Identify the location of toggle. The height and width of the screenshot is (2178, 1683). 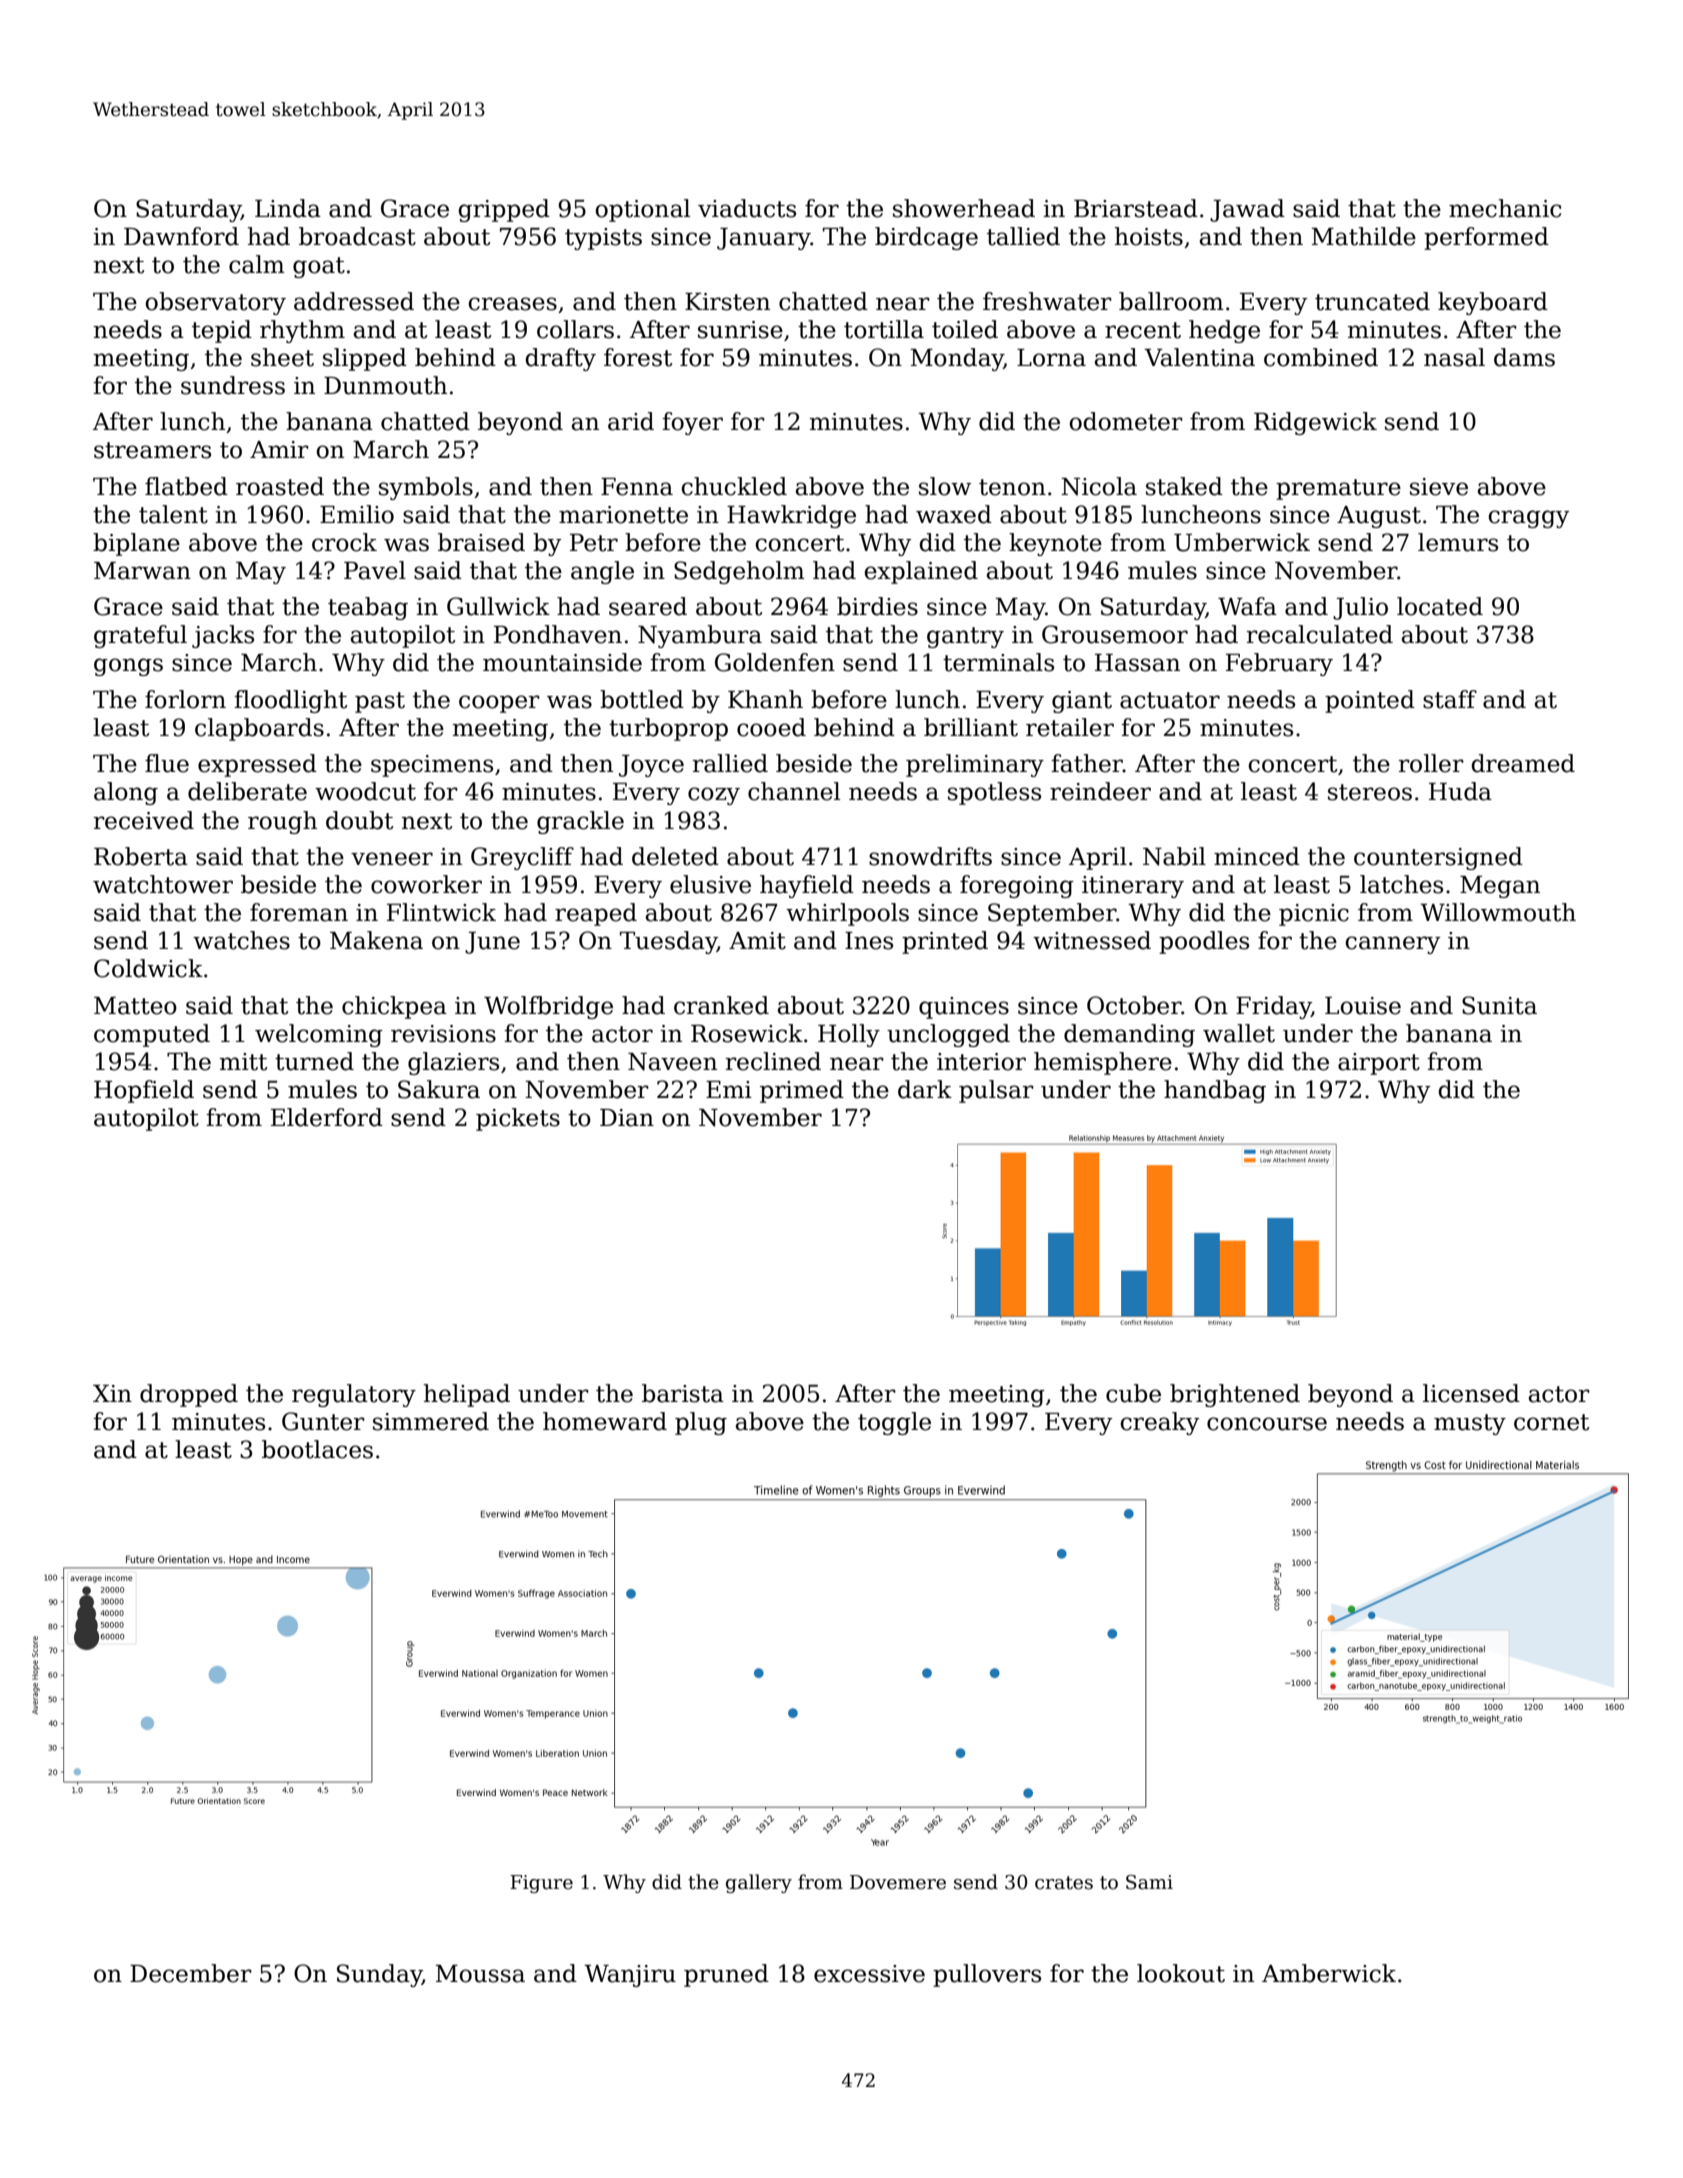
(894, 1423).
